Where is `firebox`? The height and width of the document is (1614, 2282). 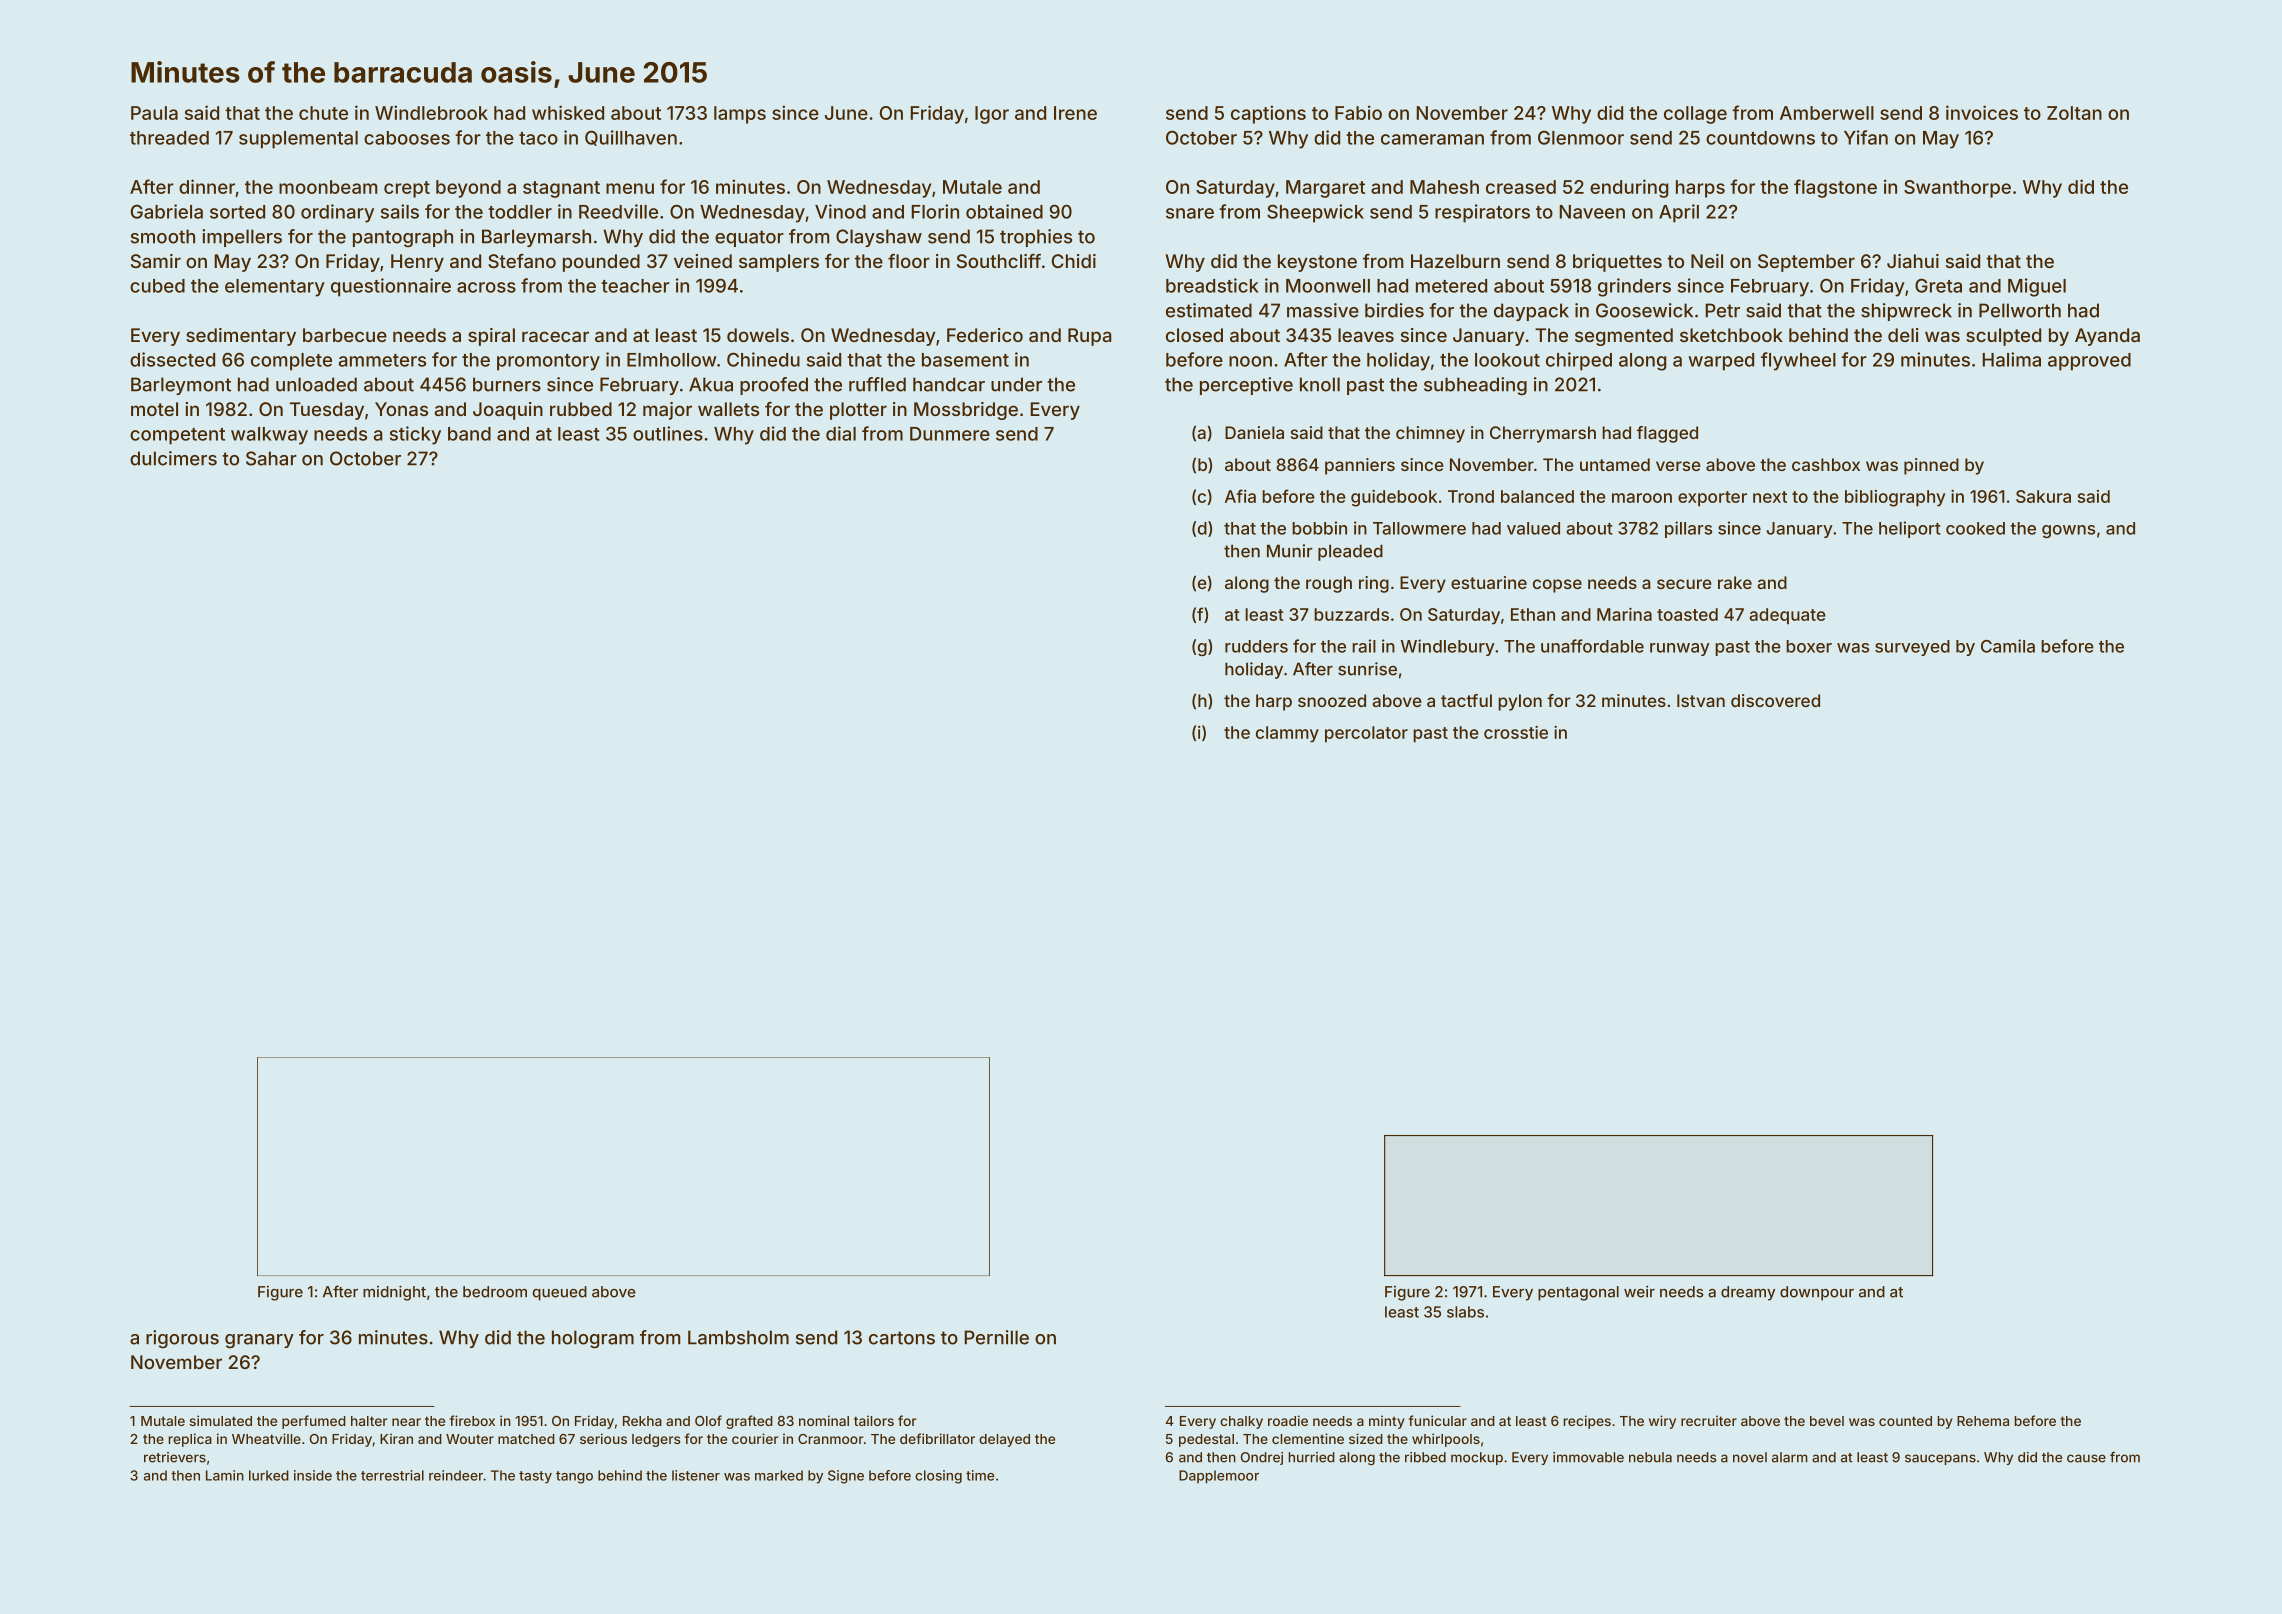
firebox is located at coordinates (472, 1420).
